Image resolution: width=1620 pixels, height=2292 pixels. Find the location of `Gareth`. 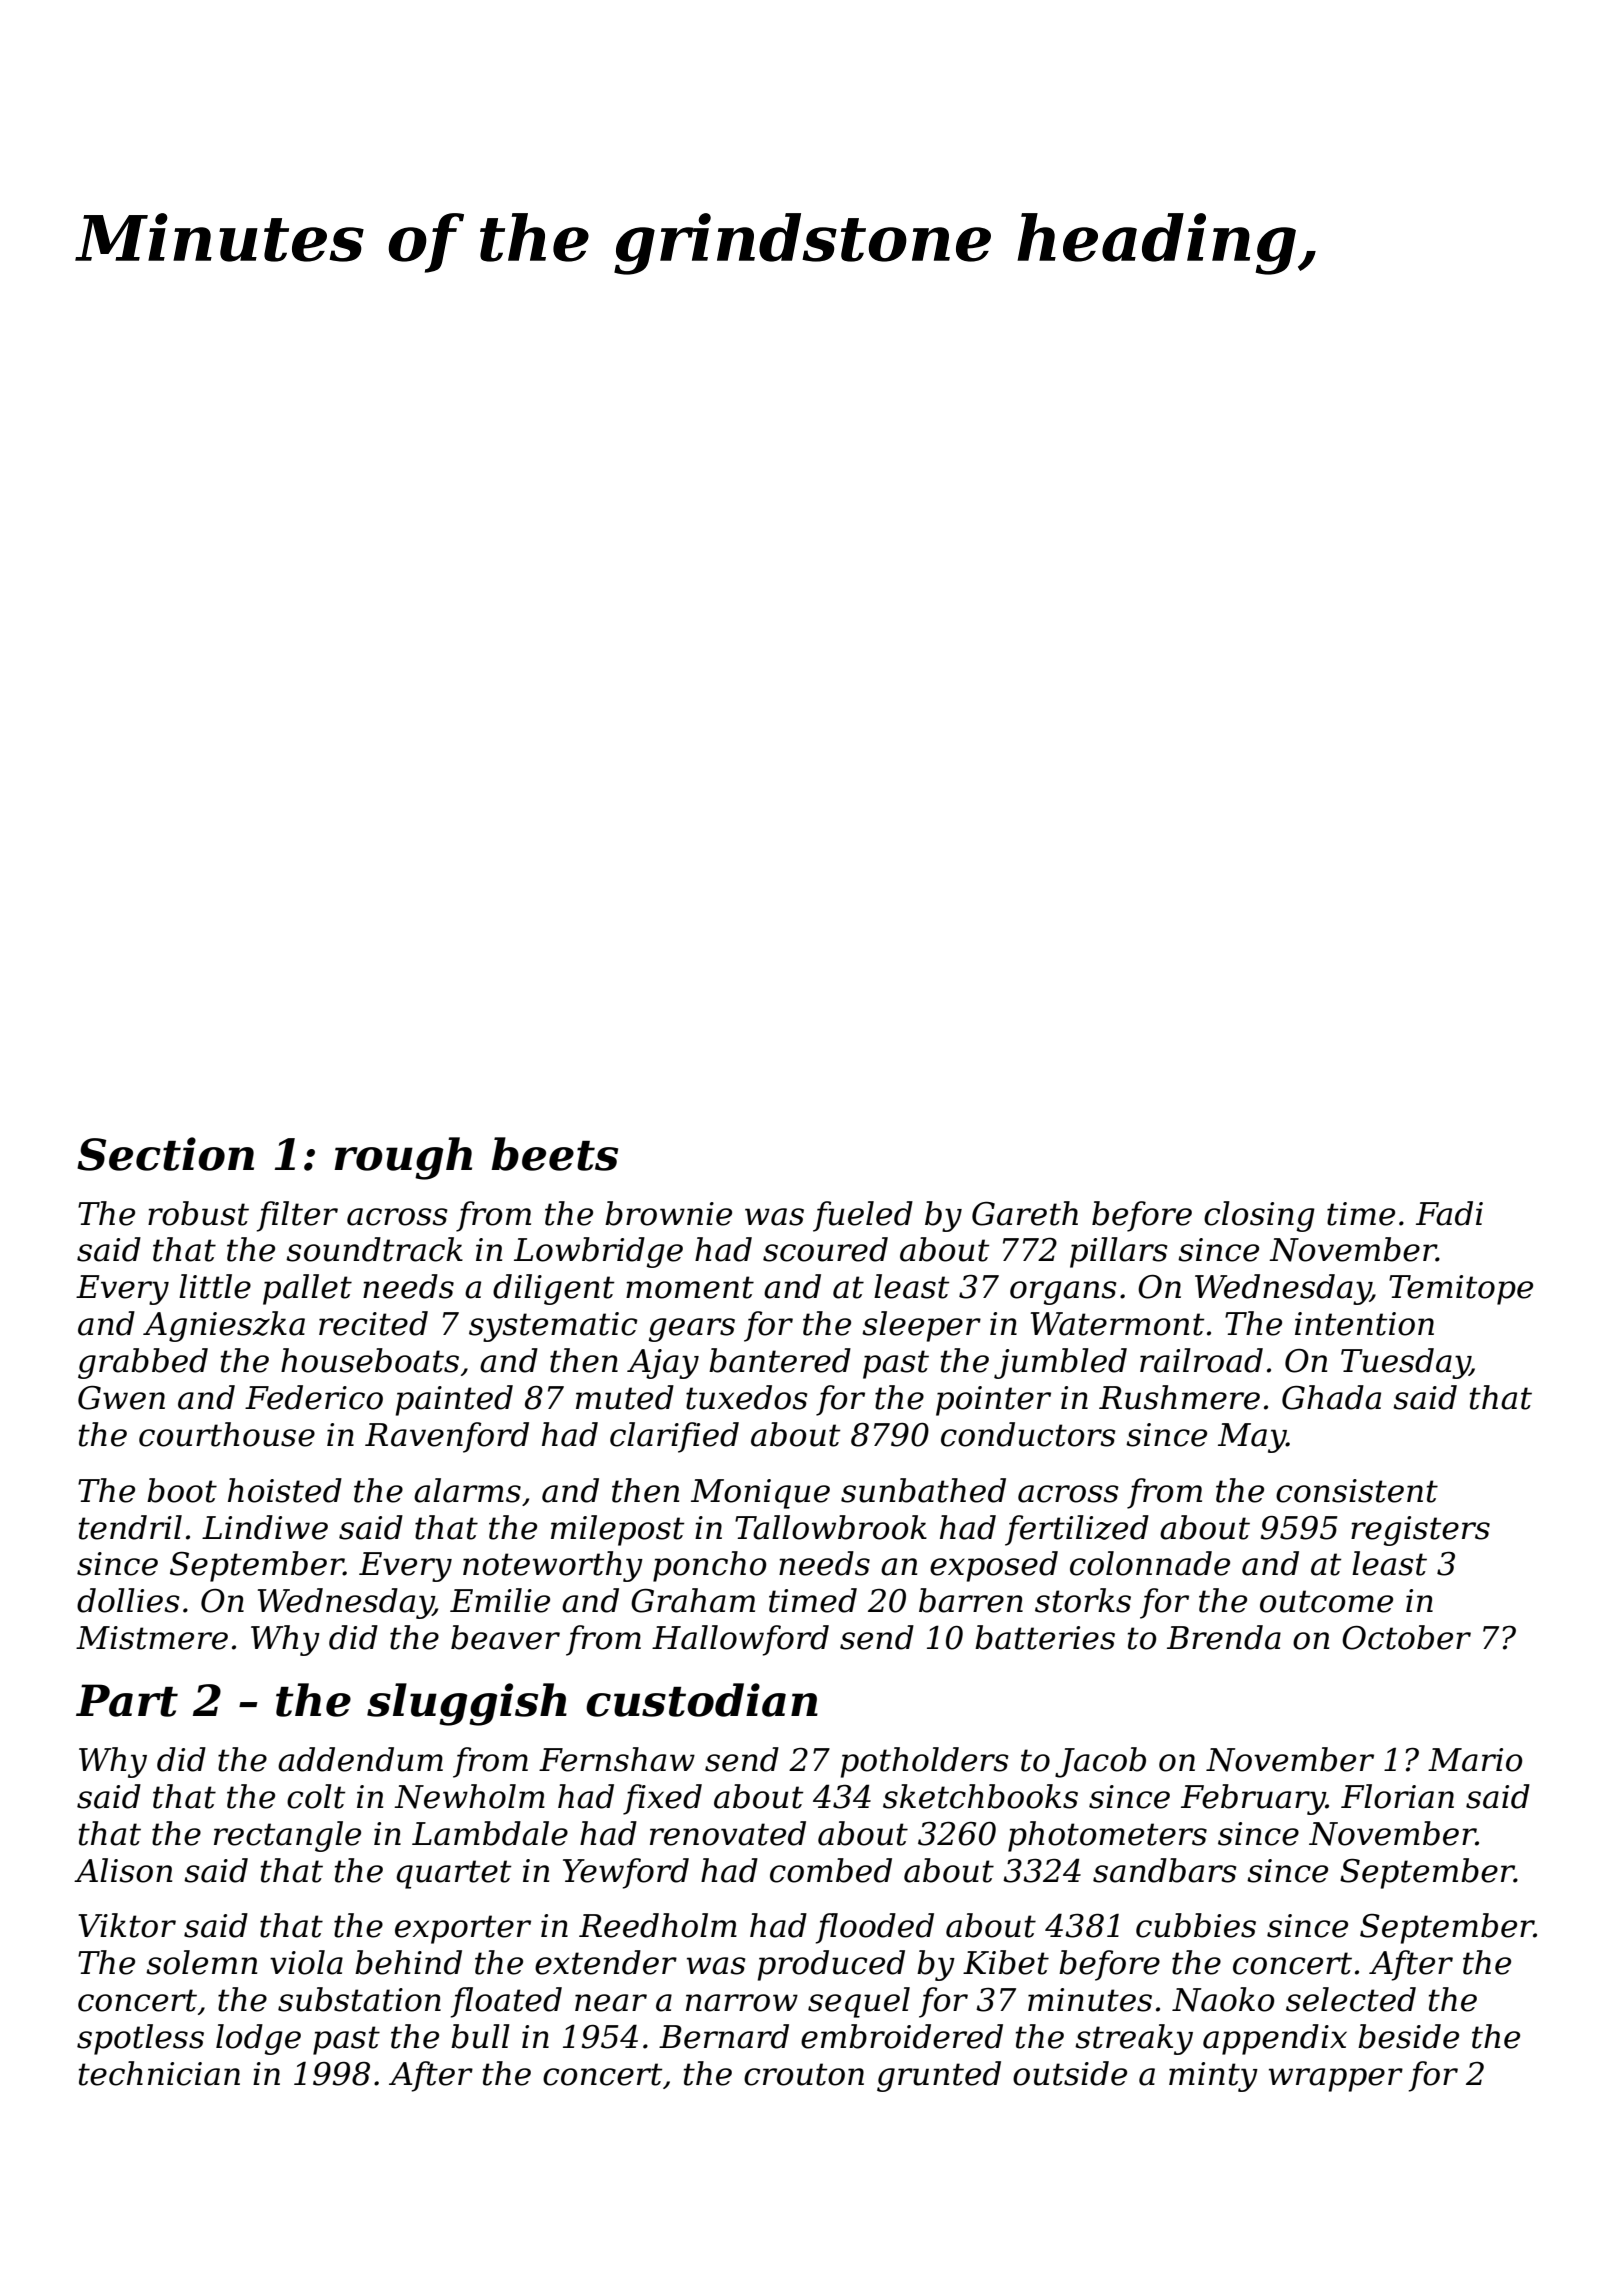

Gareth is located at coordinates (1025, 1213).
